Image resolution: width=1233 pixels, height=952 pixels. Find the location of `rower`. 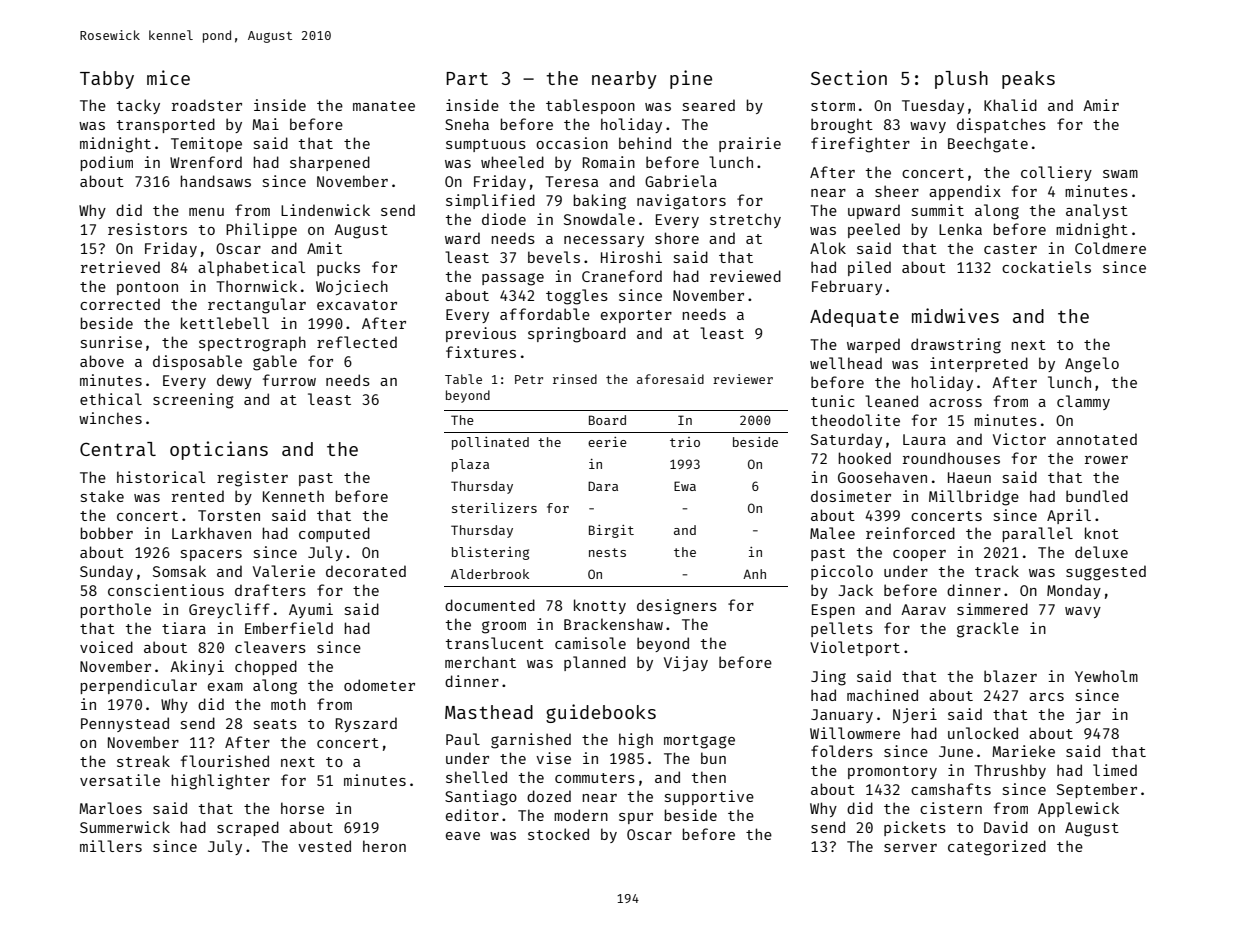

rower is located at coordinates (1106, 460).
